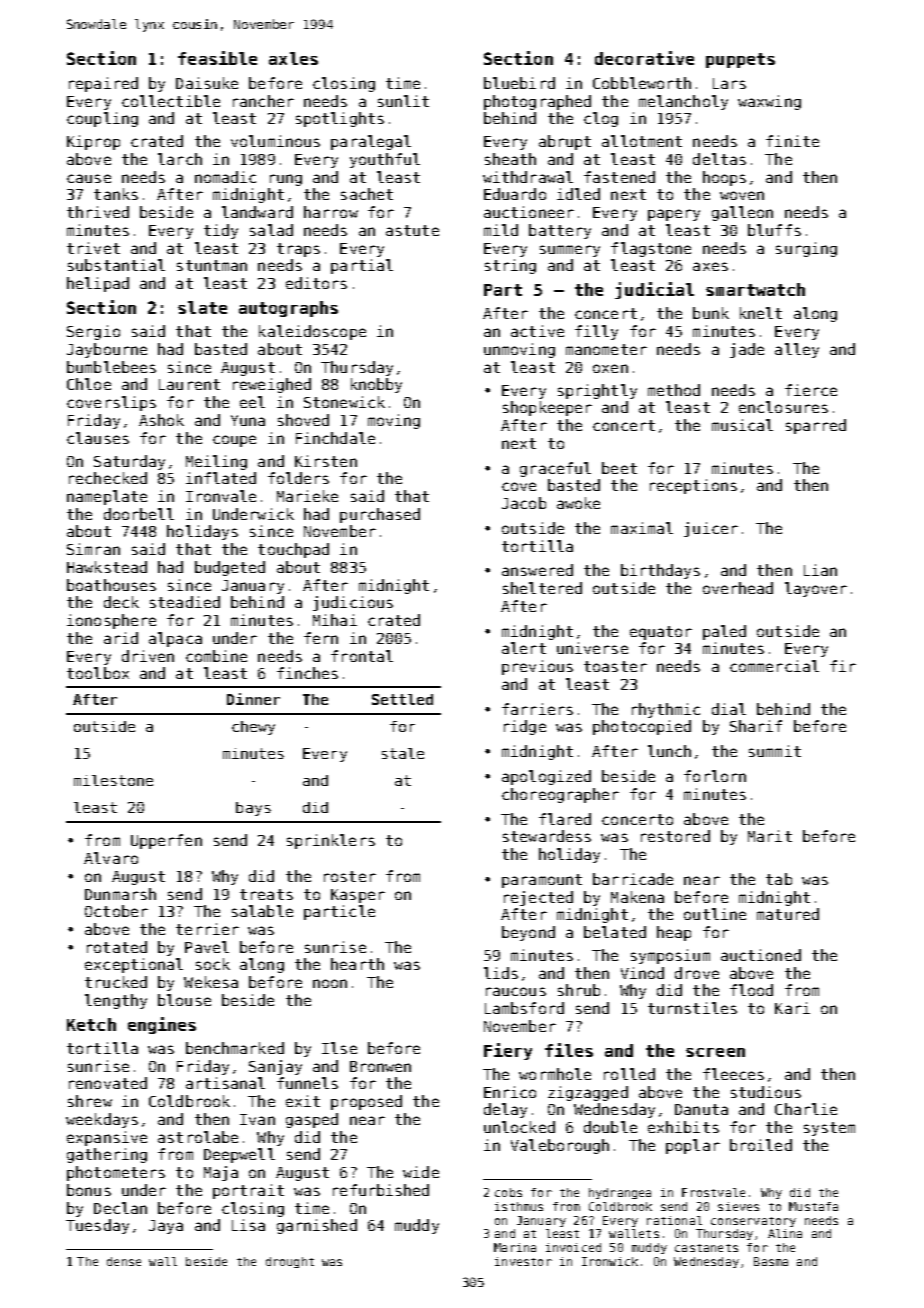 The image size is (924, 1308). Describe the element at coordinates (501, 973) in the document. I see `lids` at that location.
